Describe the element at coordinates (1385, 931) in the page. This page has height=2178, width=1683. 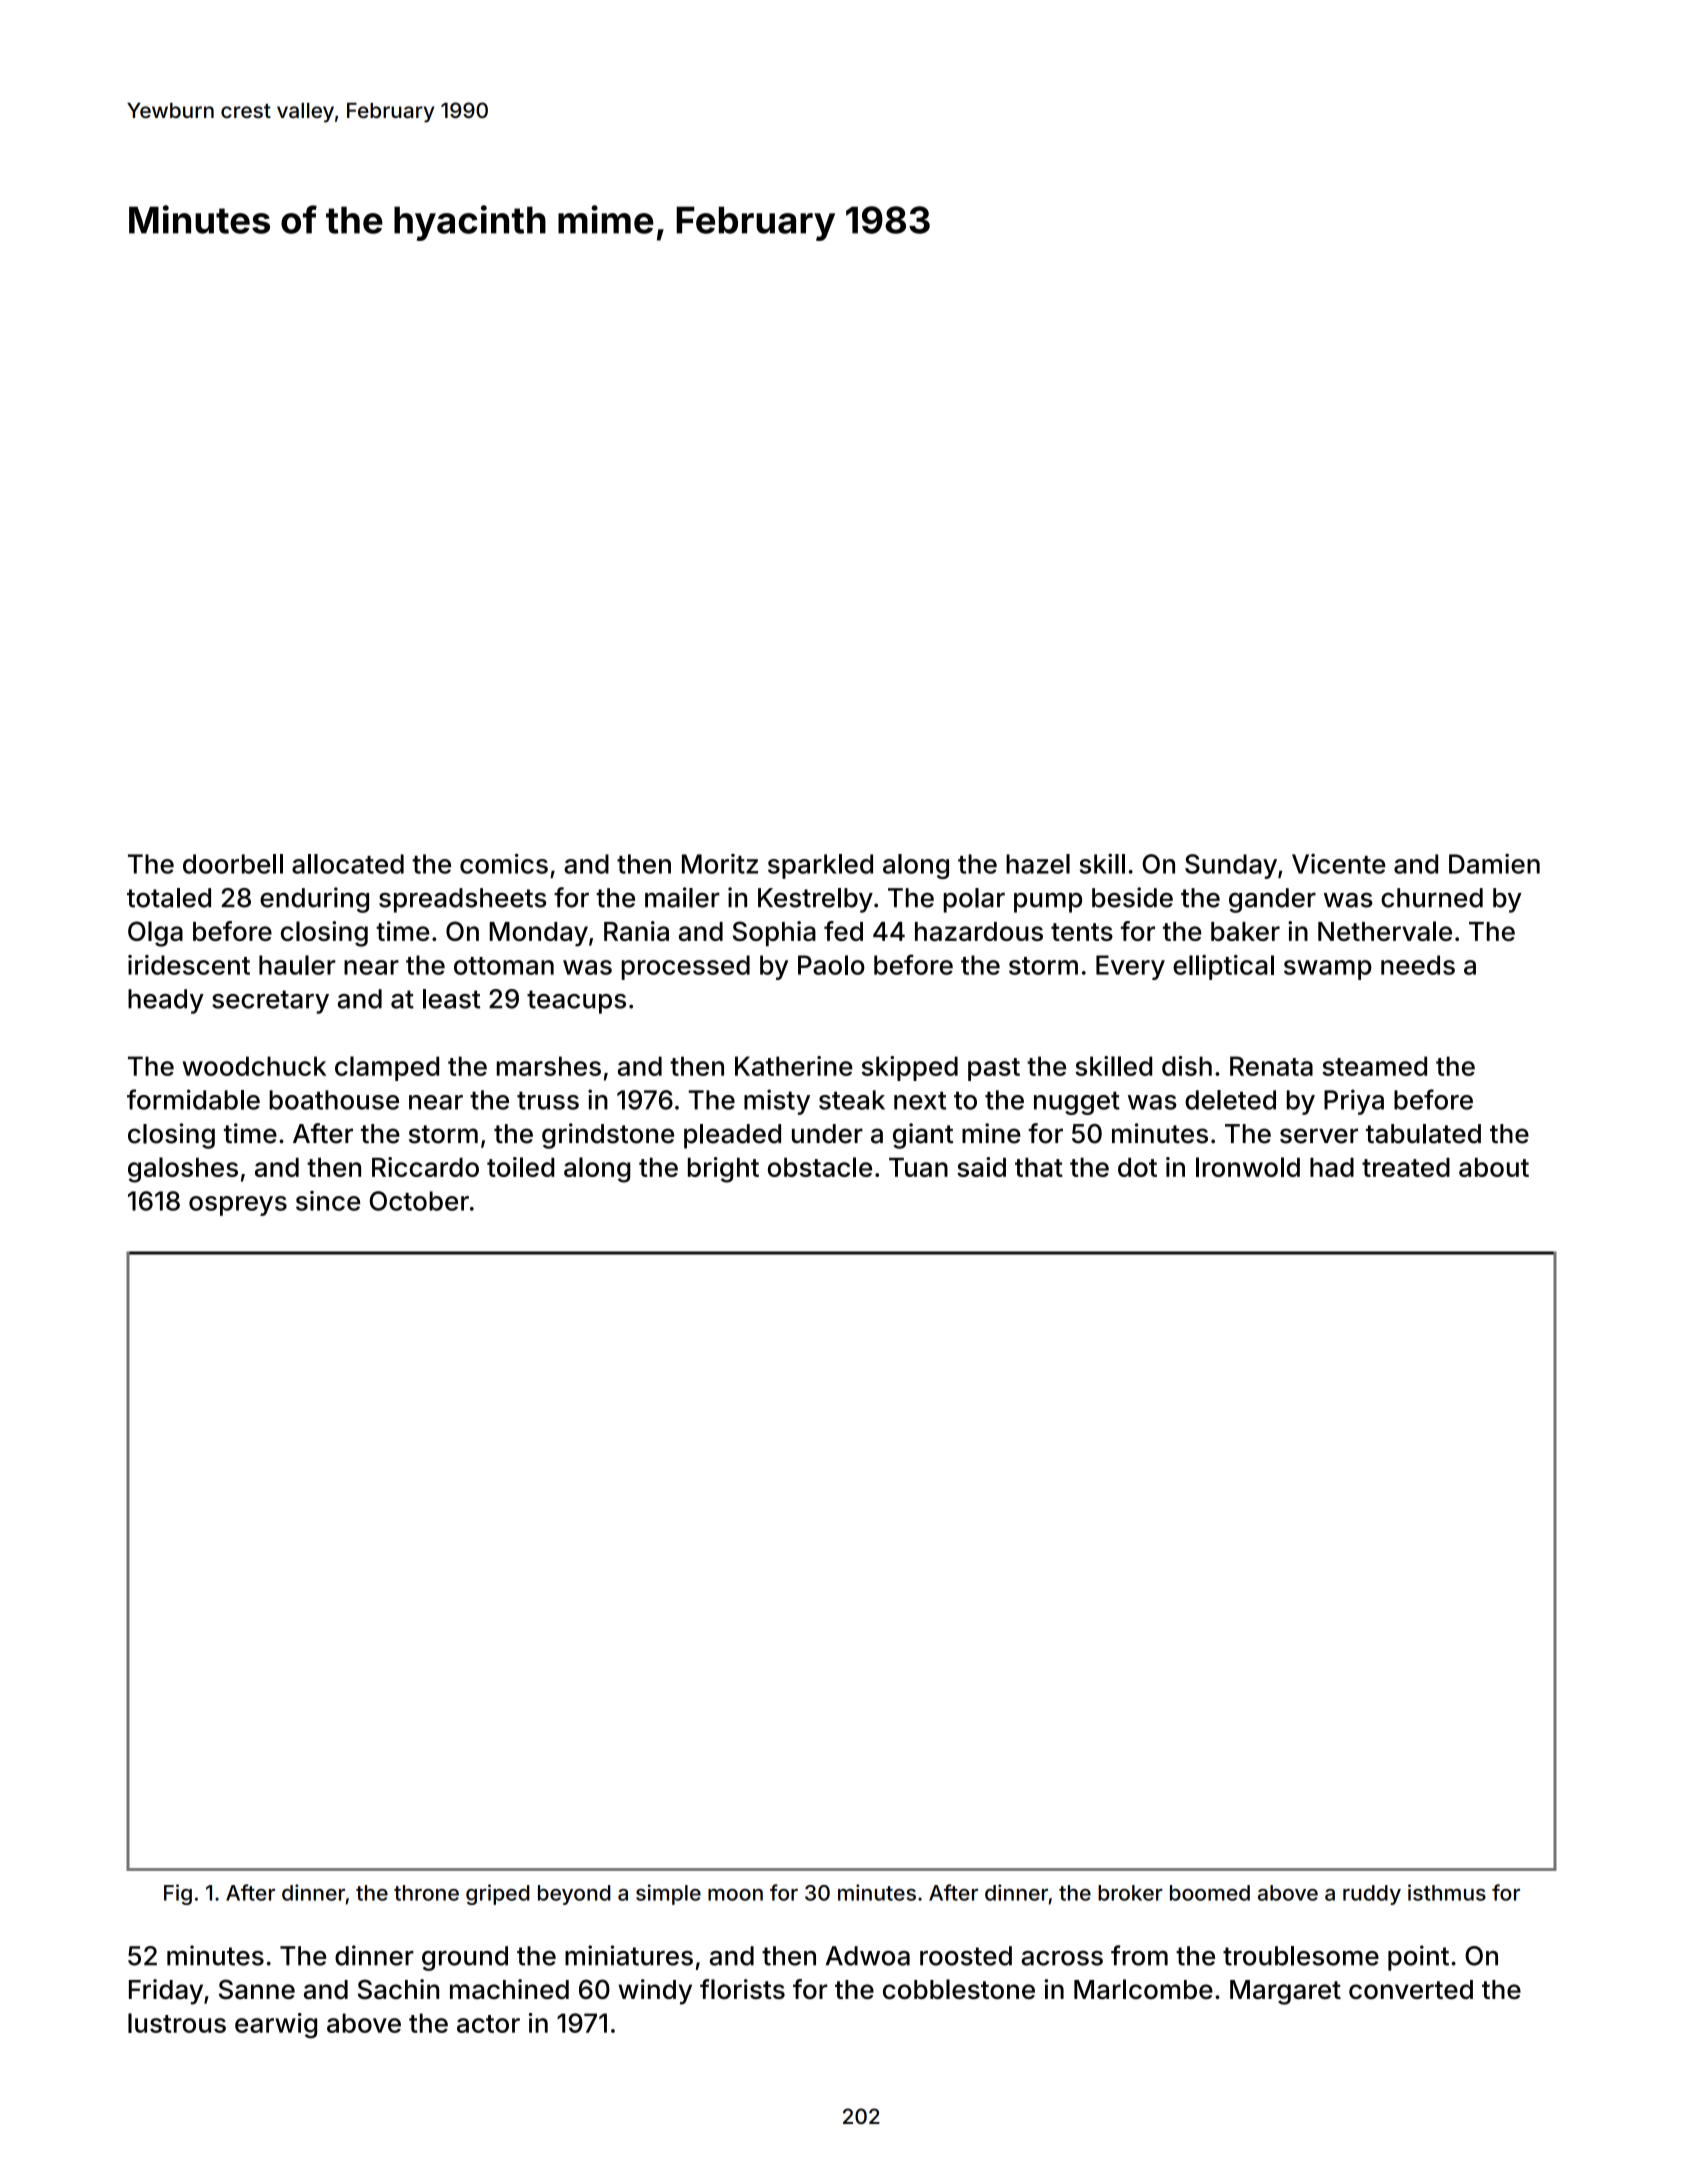
I see `Nethervale` at that location.
